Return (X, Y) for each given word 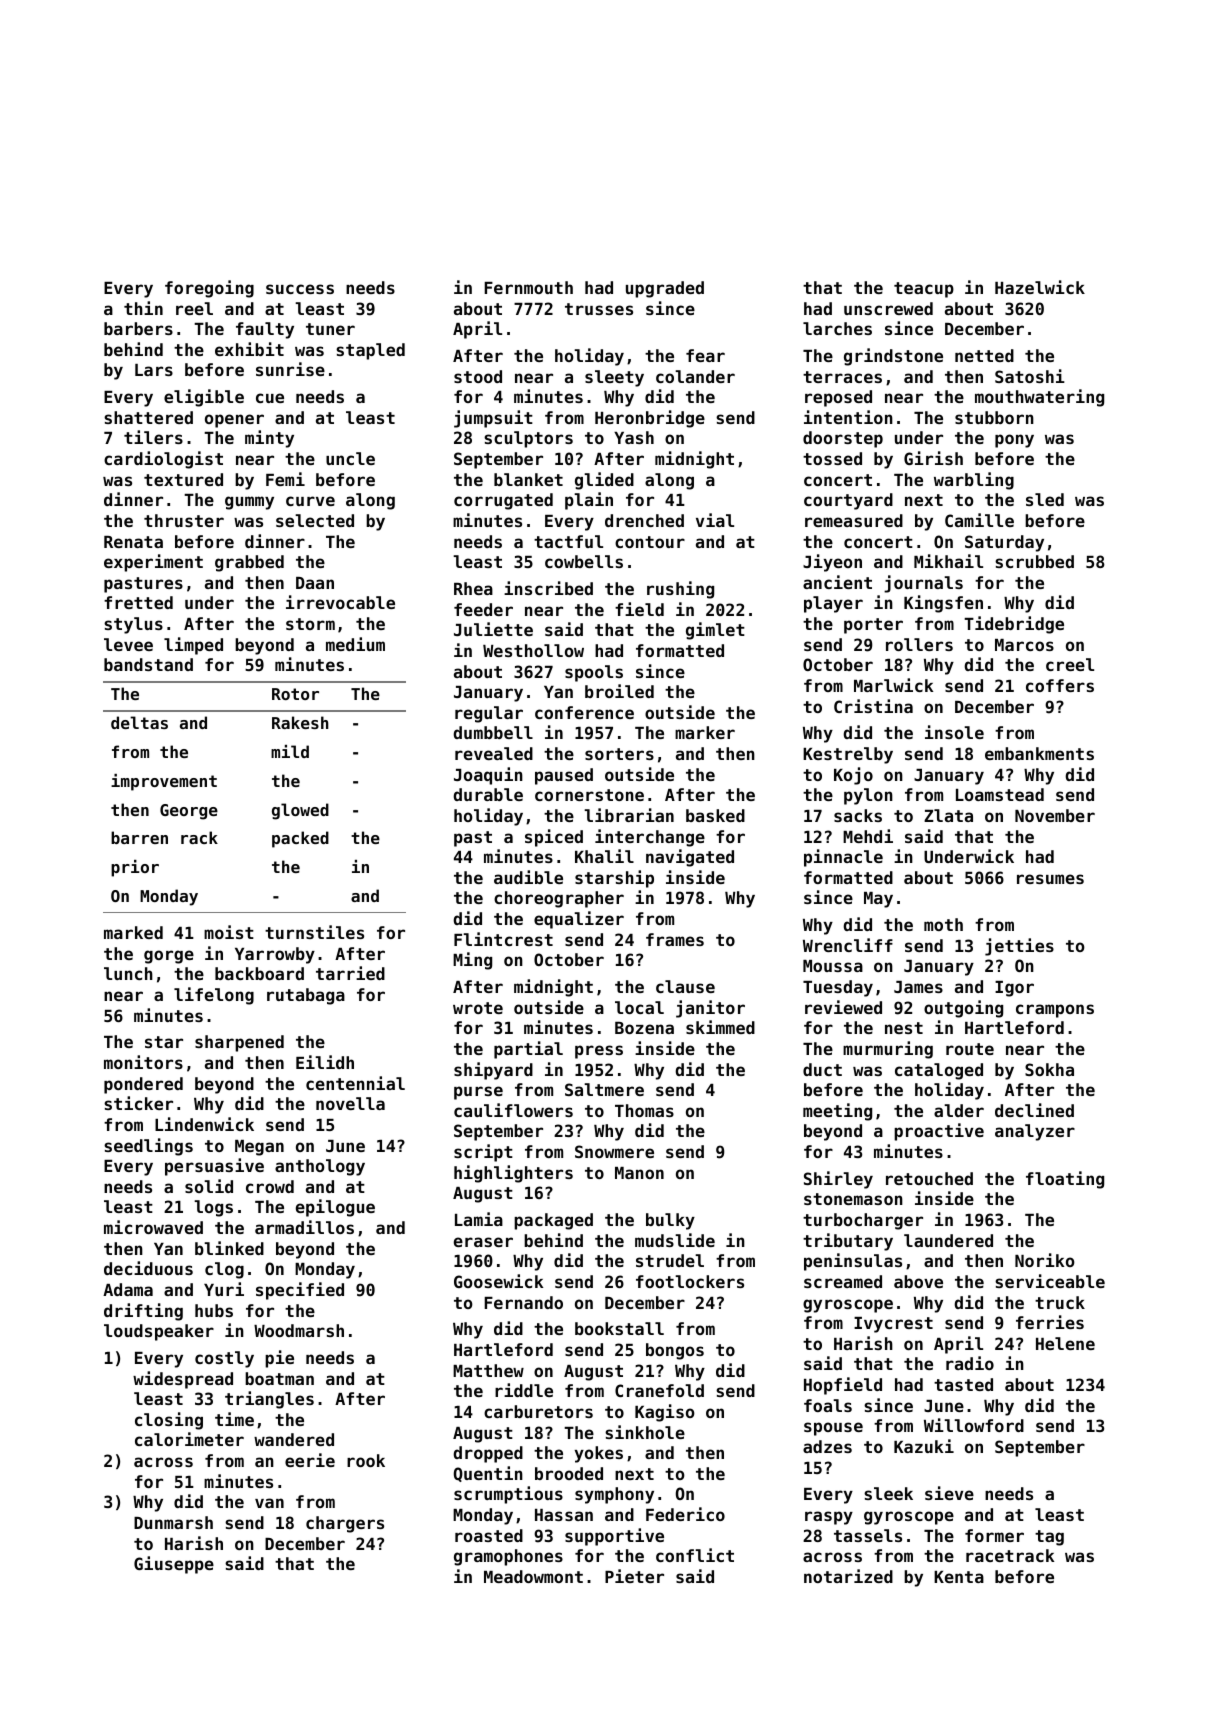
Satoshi (1030, 376)
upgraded (665, 289)
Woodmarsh (299, 1330)
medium (355, 644)
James (918, 987)
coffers (1060, 685)
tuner (330, 329)
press (599, 1052)
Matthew (488, 1370)
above (918, 1281)
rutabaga (306, 996)
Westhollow (533, 650)
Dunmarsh (173, 1522)
